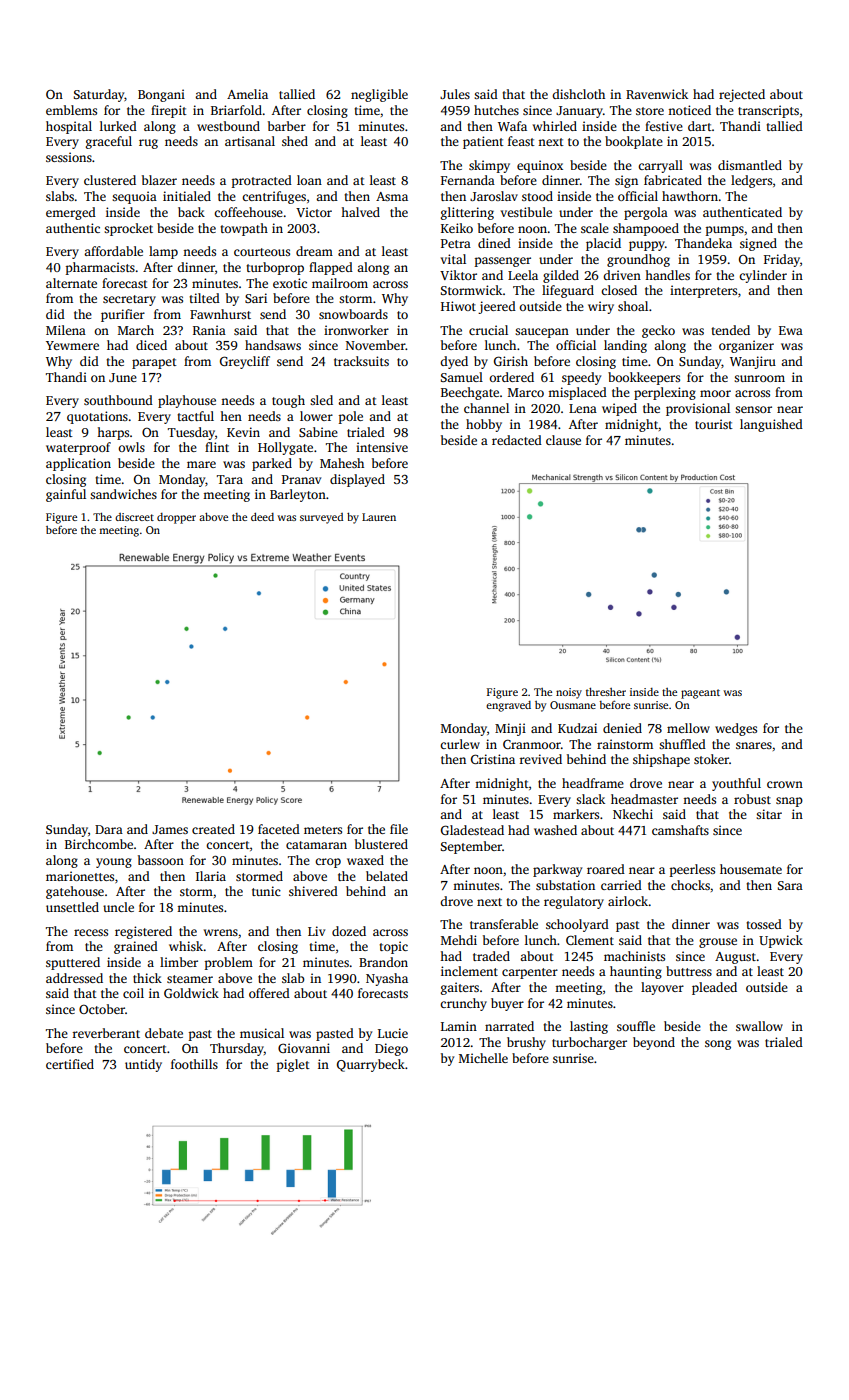 Image resolution: width=849 pixels, height=1400 pixels. I want to click on meters, so click(323, 830).
